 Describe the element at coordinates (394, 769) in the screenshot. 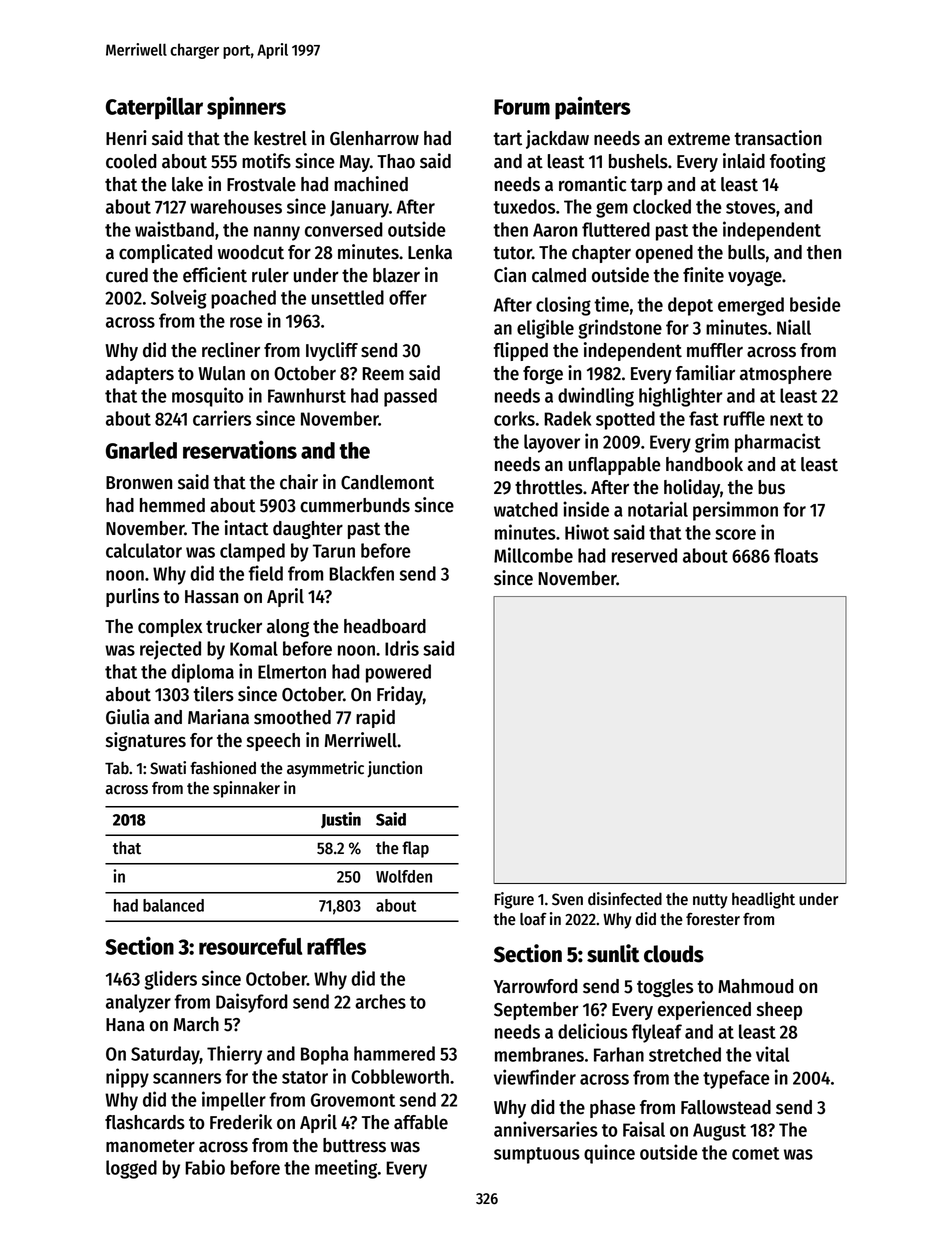

I see `junction` at that location.
